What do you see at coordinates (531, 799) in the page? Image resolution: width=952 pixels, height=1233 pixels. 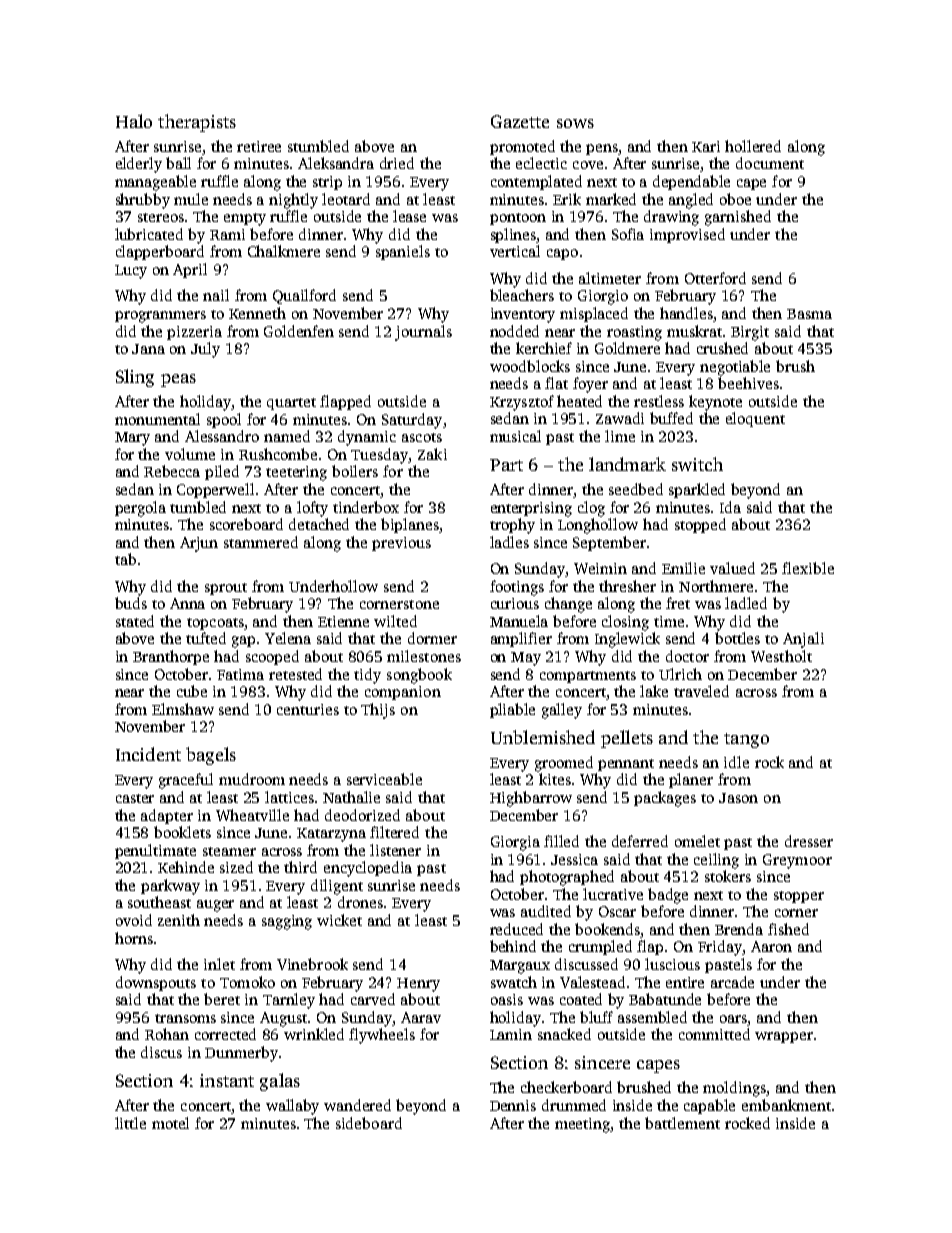 I see `Highbarrow` at bounding box center [531, 799].
